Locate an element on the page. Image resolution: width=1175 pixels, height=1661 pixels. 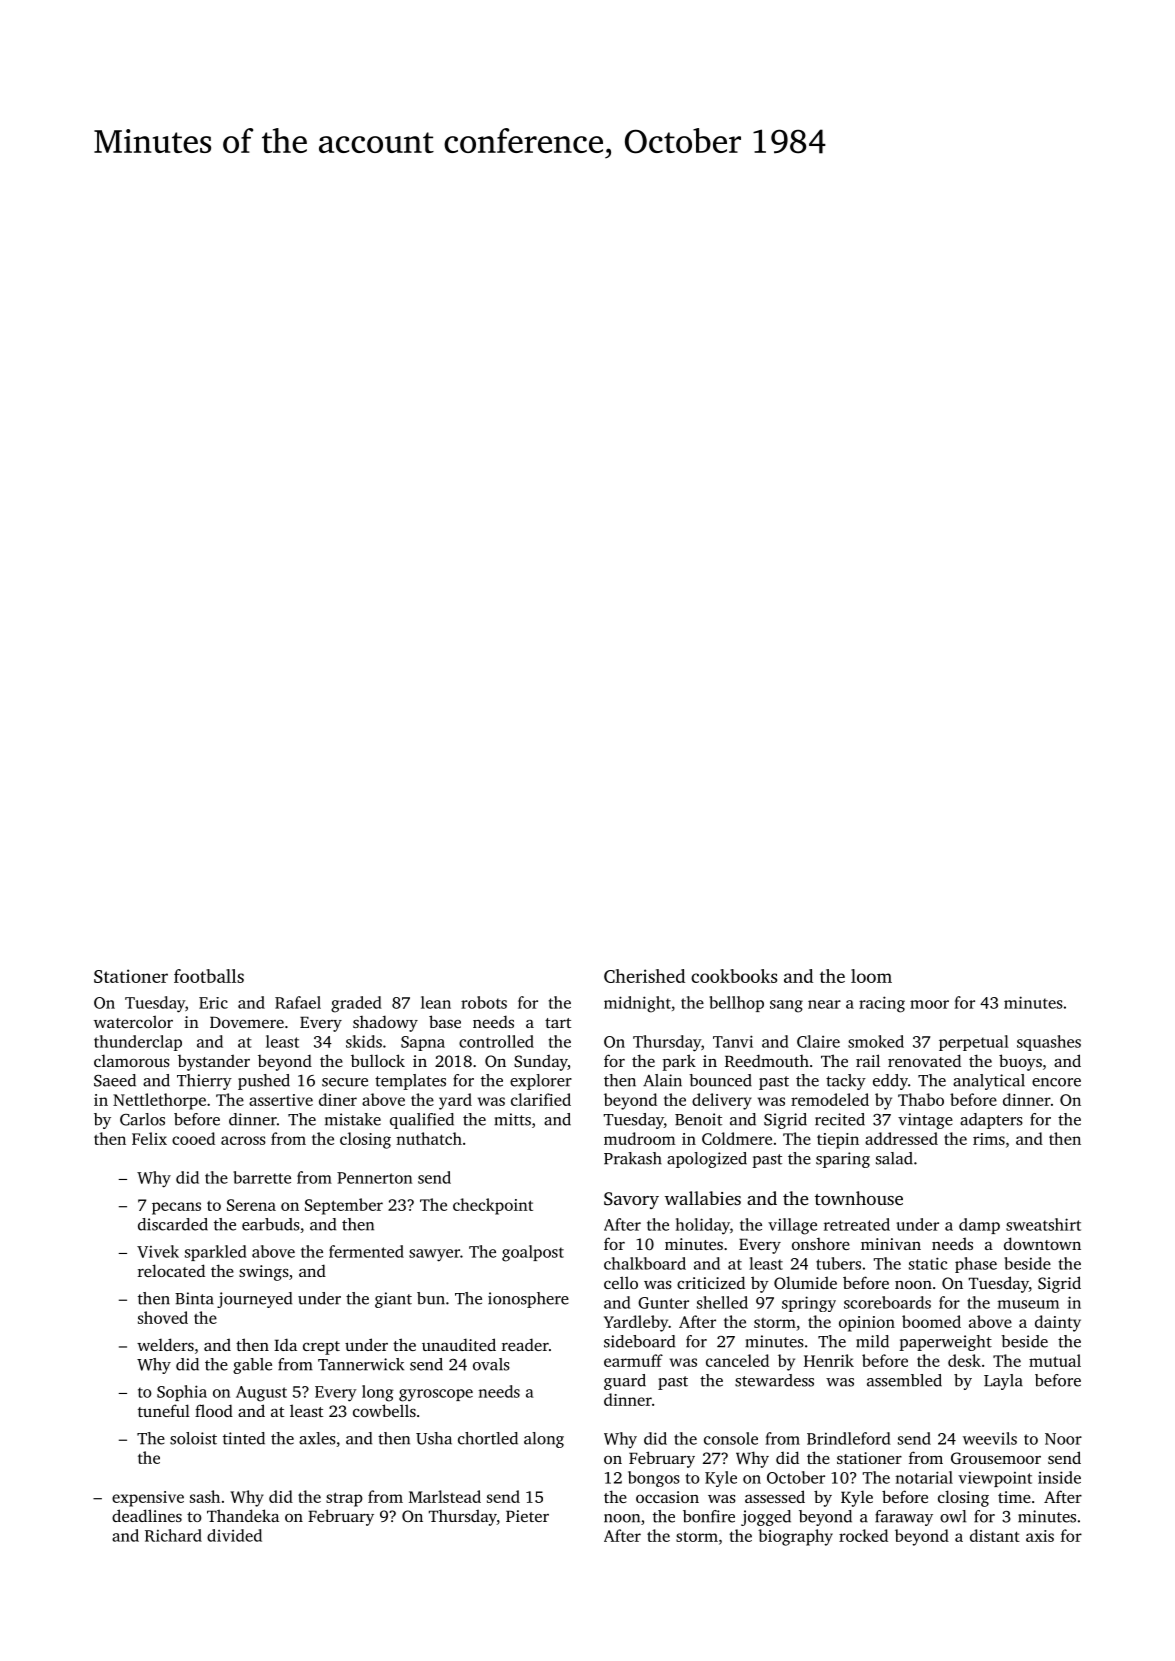
rocked is located at coordinates (863, 1535).
